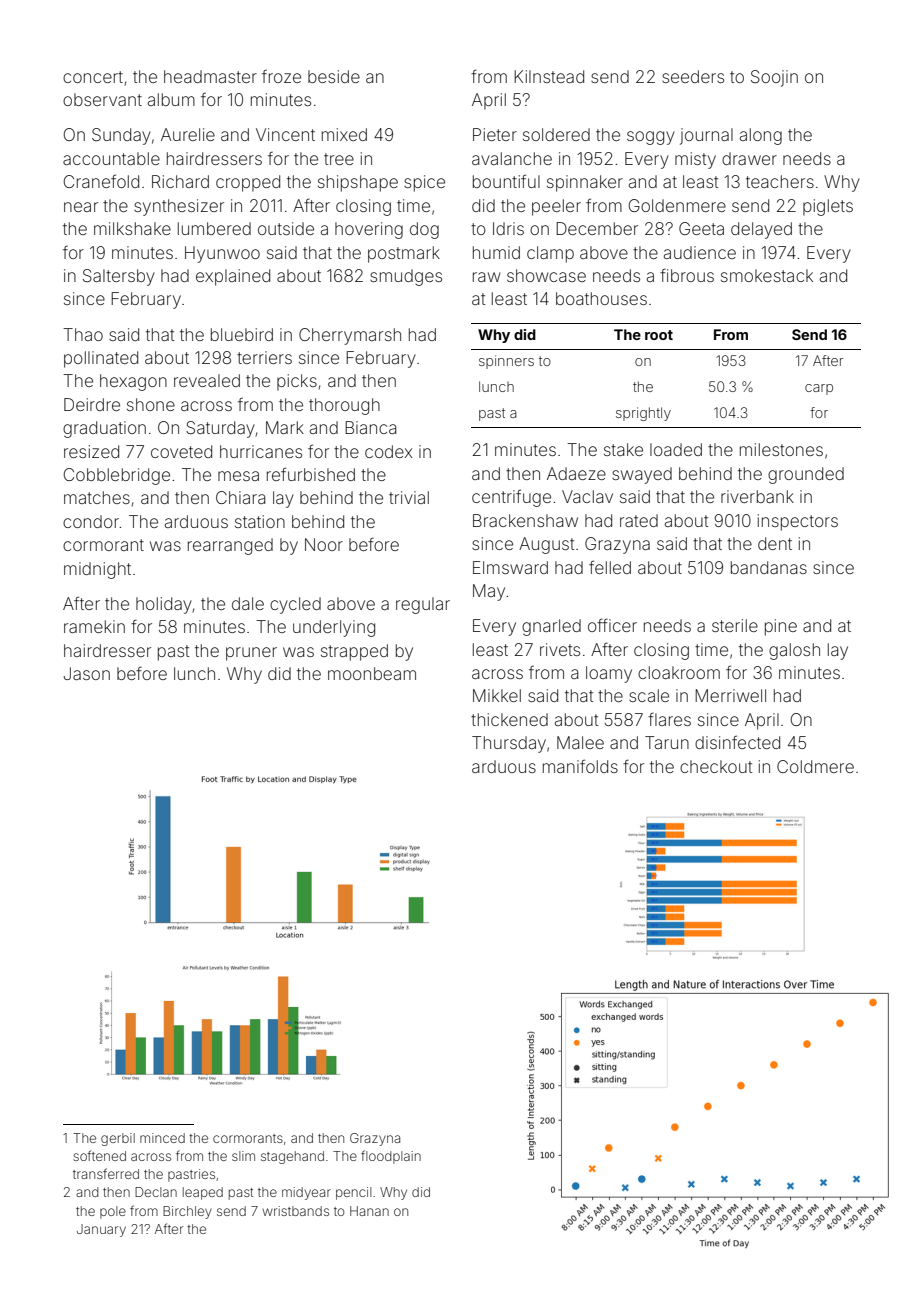  What do you see at coordinates (737, 742) in the document?
I see `disinfected` at bounding box center [737, 742].
